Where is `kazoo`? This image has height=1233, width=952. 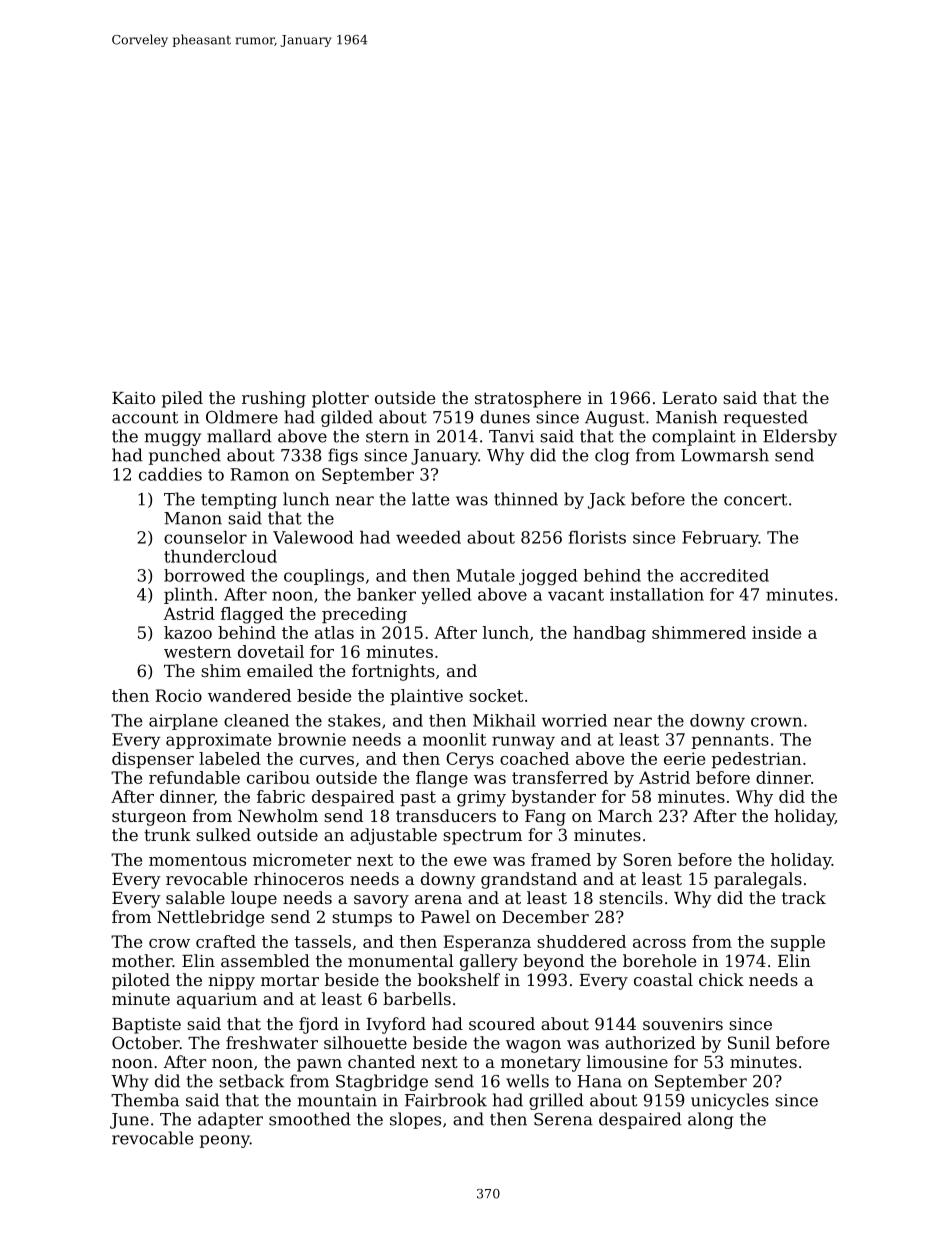 kazoo is located at coordinates (188, 632).
